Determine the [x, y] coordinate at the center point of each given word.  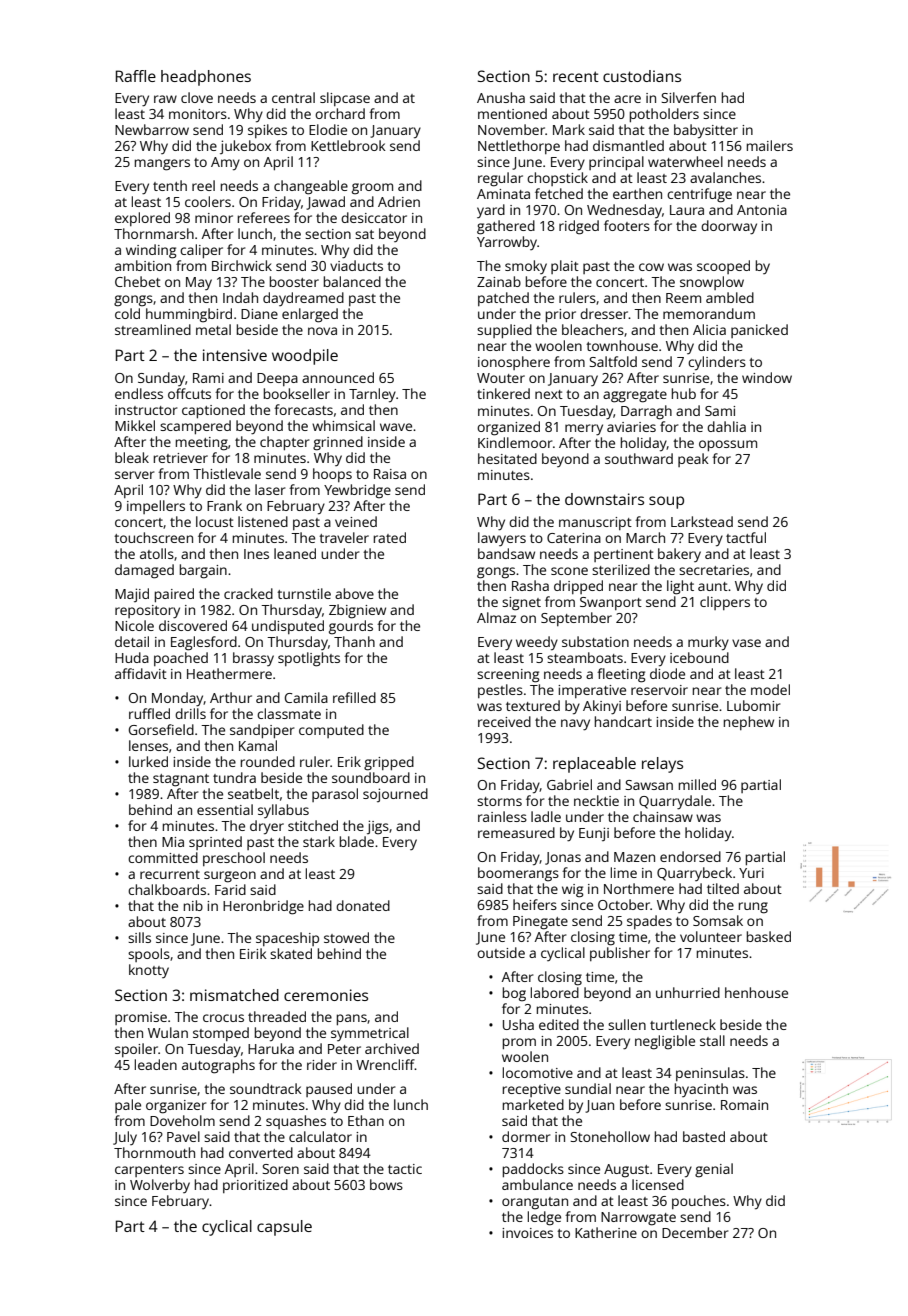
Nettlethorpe [519, 147]
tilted [723, 888]
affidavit [141, 673]
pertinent [624, 555]
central [293, 97]
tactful [746, 537]
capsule [284, 1228]
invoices [527, 1233]
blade [357, 841]
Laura [687, 210]
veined [356, 521]
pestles [500, 691]
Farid [230, 889]
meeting [202, 444]
